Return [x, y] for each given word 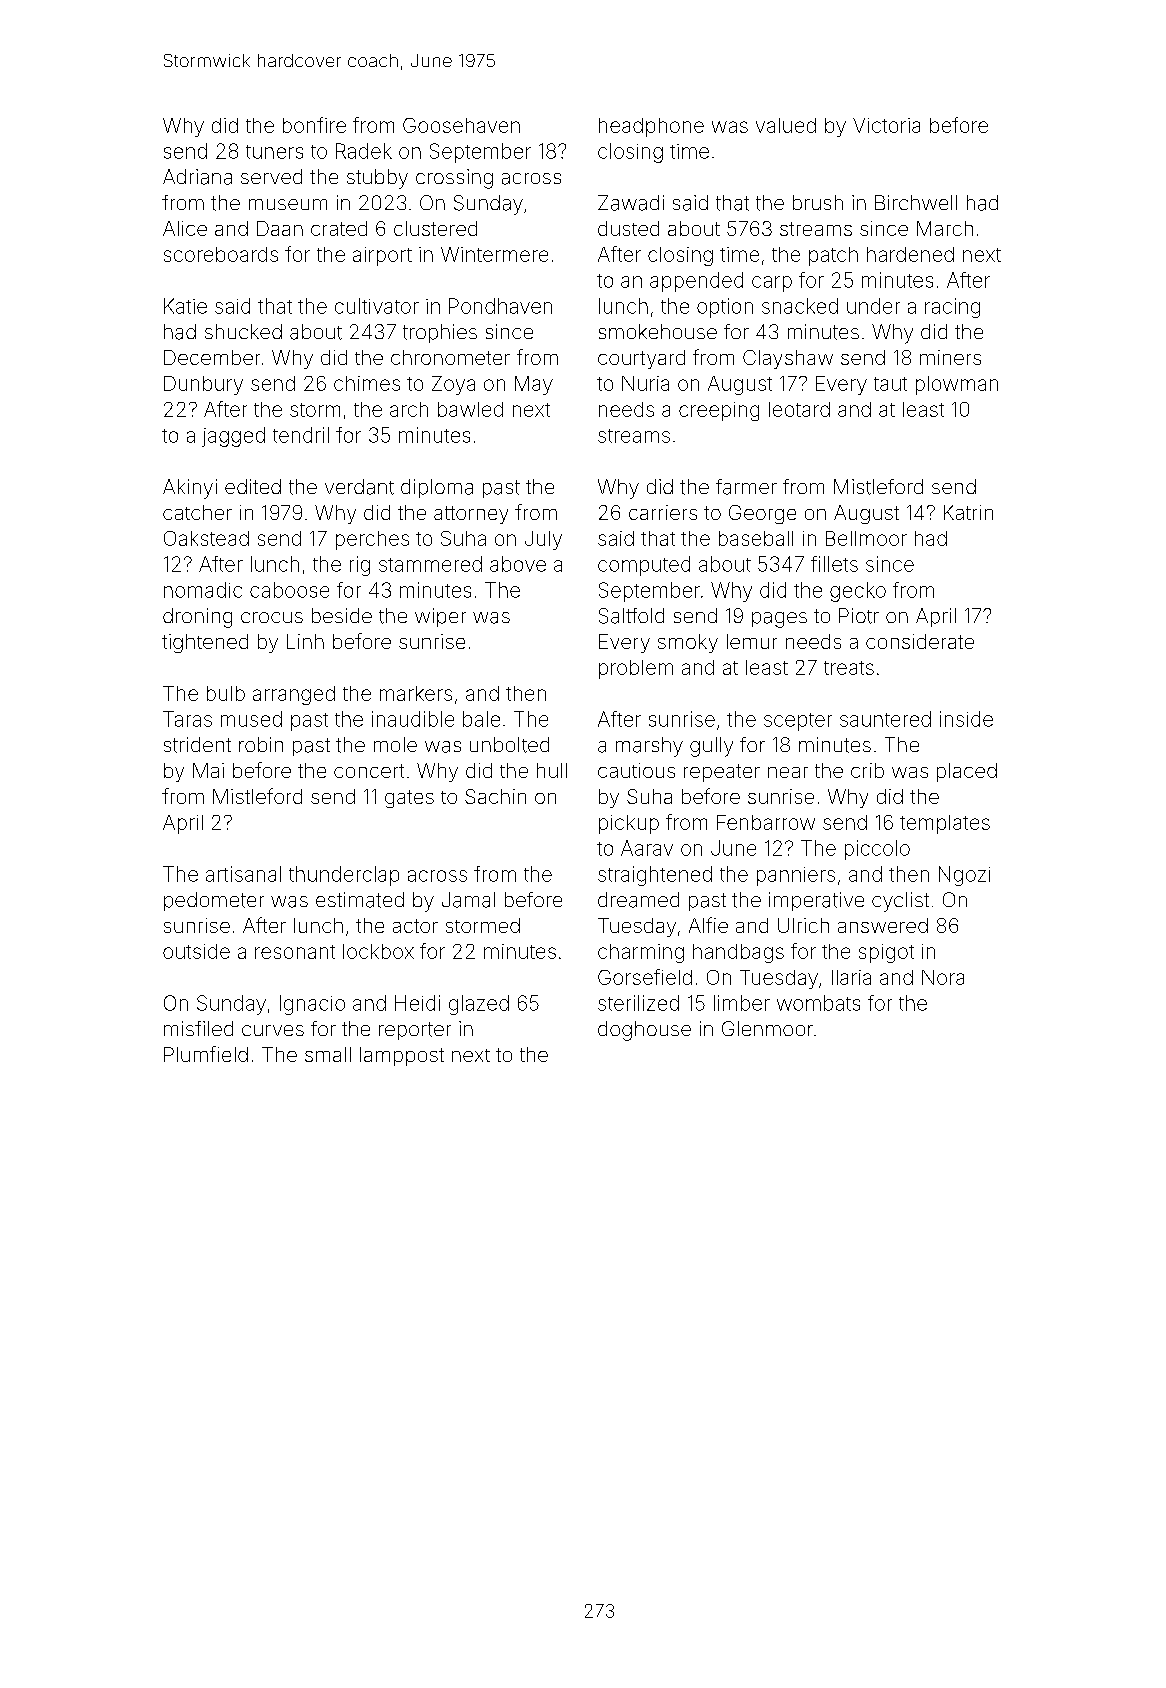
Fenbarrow [766, 822]
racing [952, 308]
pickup [629, 824]
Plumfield [206, 1054]
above [518, 564]
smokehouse [658, 331]
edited [253, 486]
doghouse [644, 1031]
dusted [628, 228]
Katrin [968, 512]
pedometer [214, 901]
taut [890, 384]
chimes [367, 383]
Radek [364, 151]
